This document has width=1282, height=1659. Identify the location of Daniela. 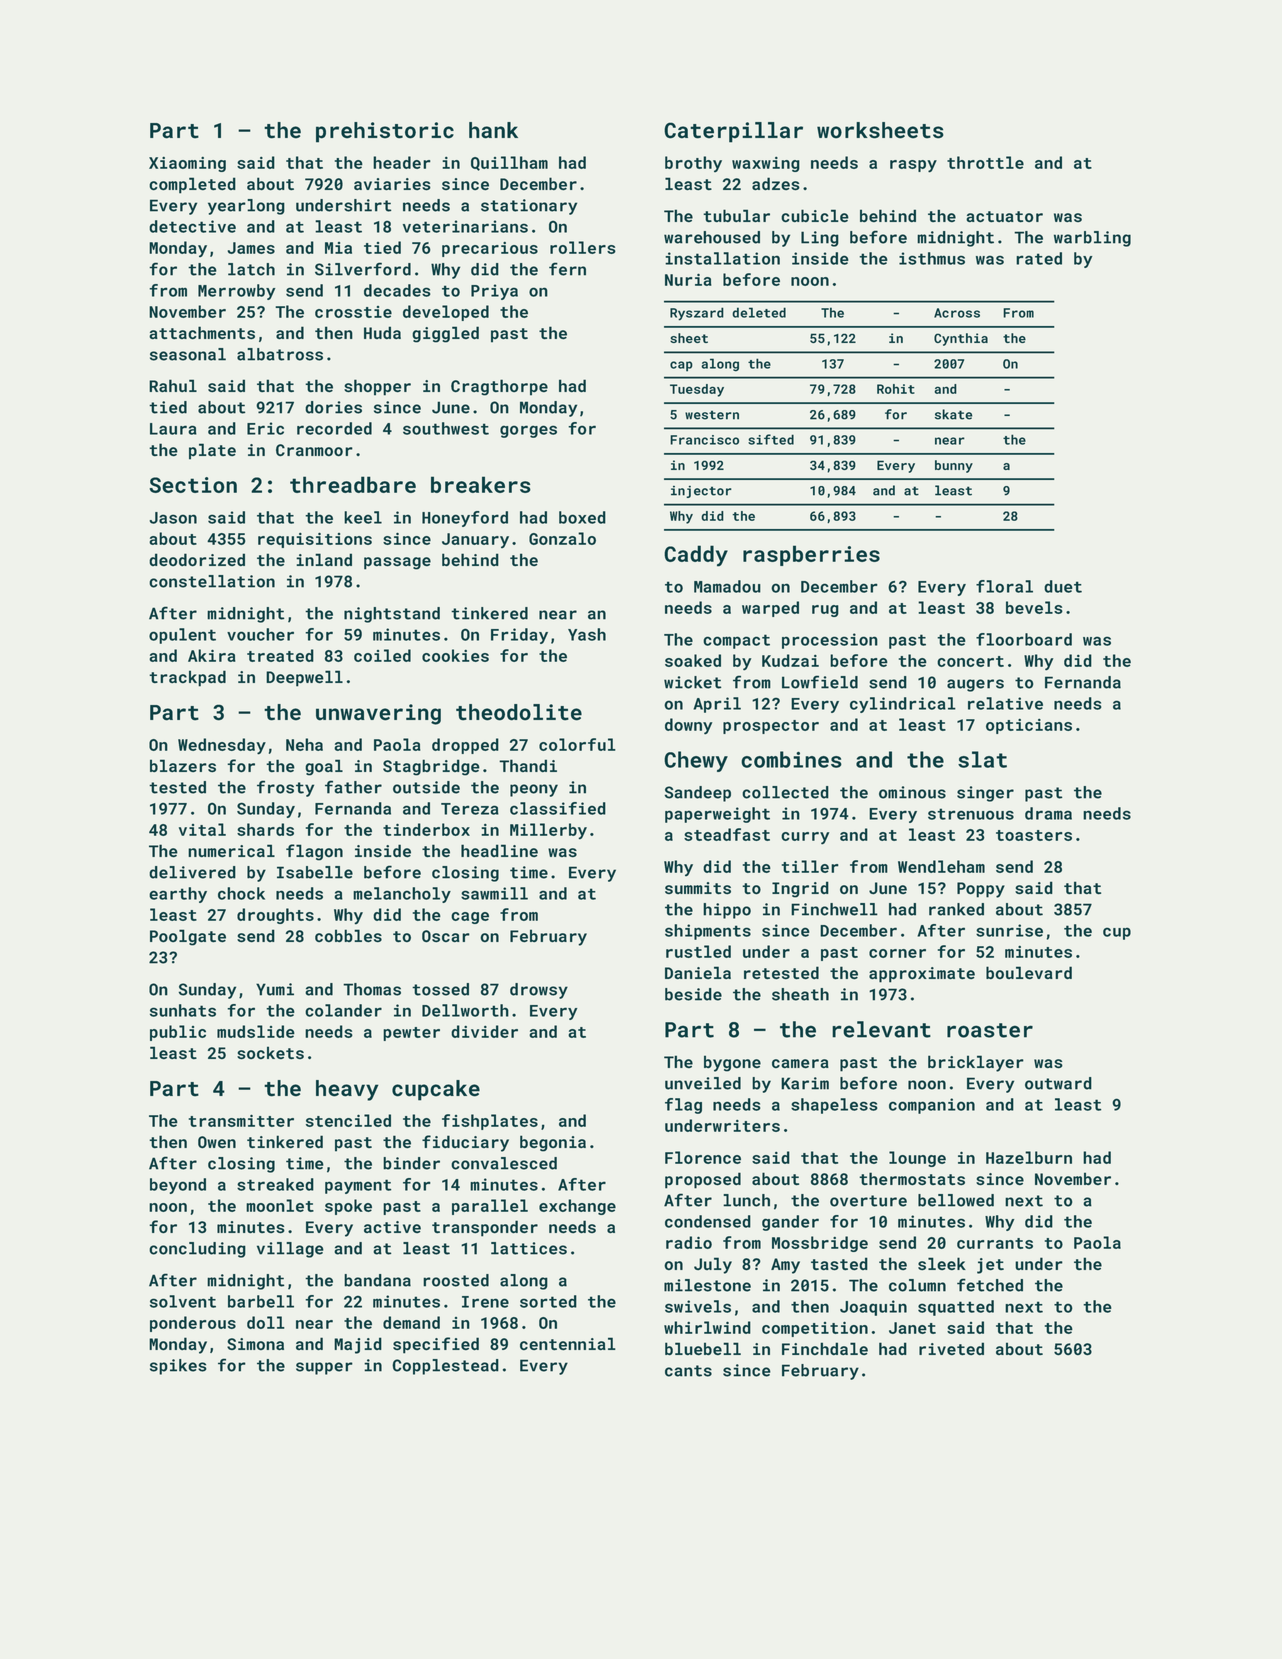
(698, 972).
